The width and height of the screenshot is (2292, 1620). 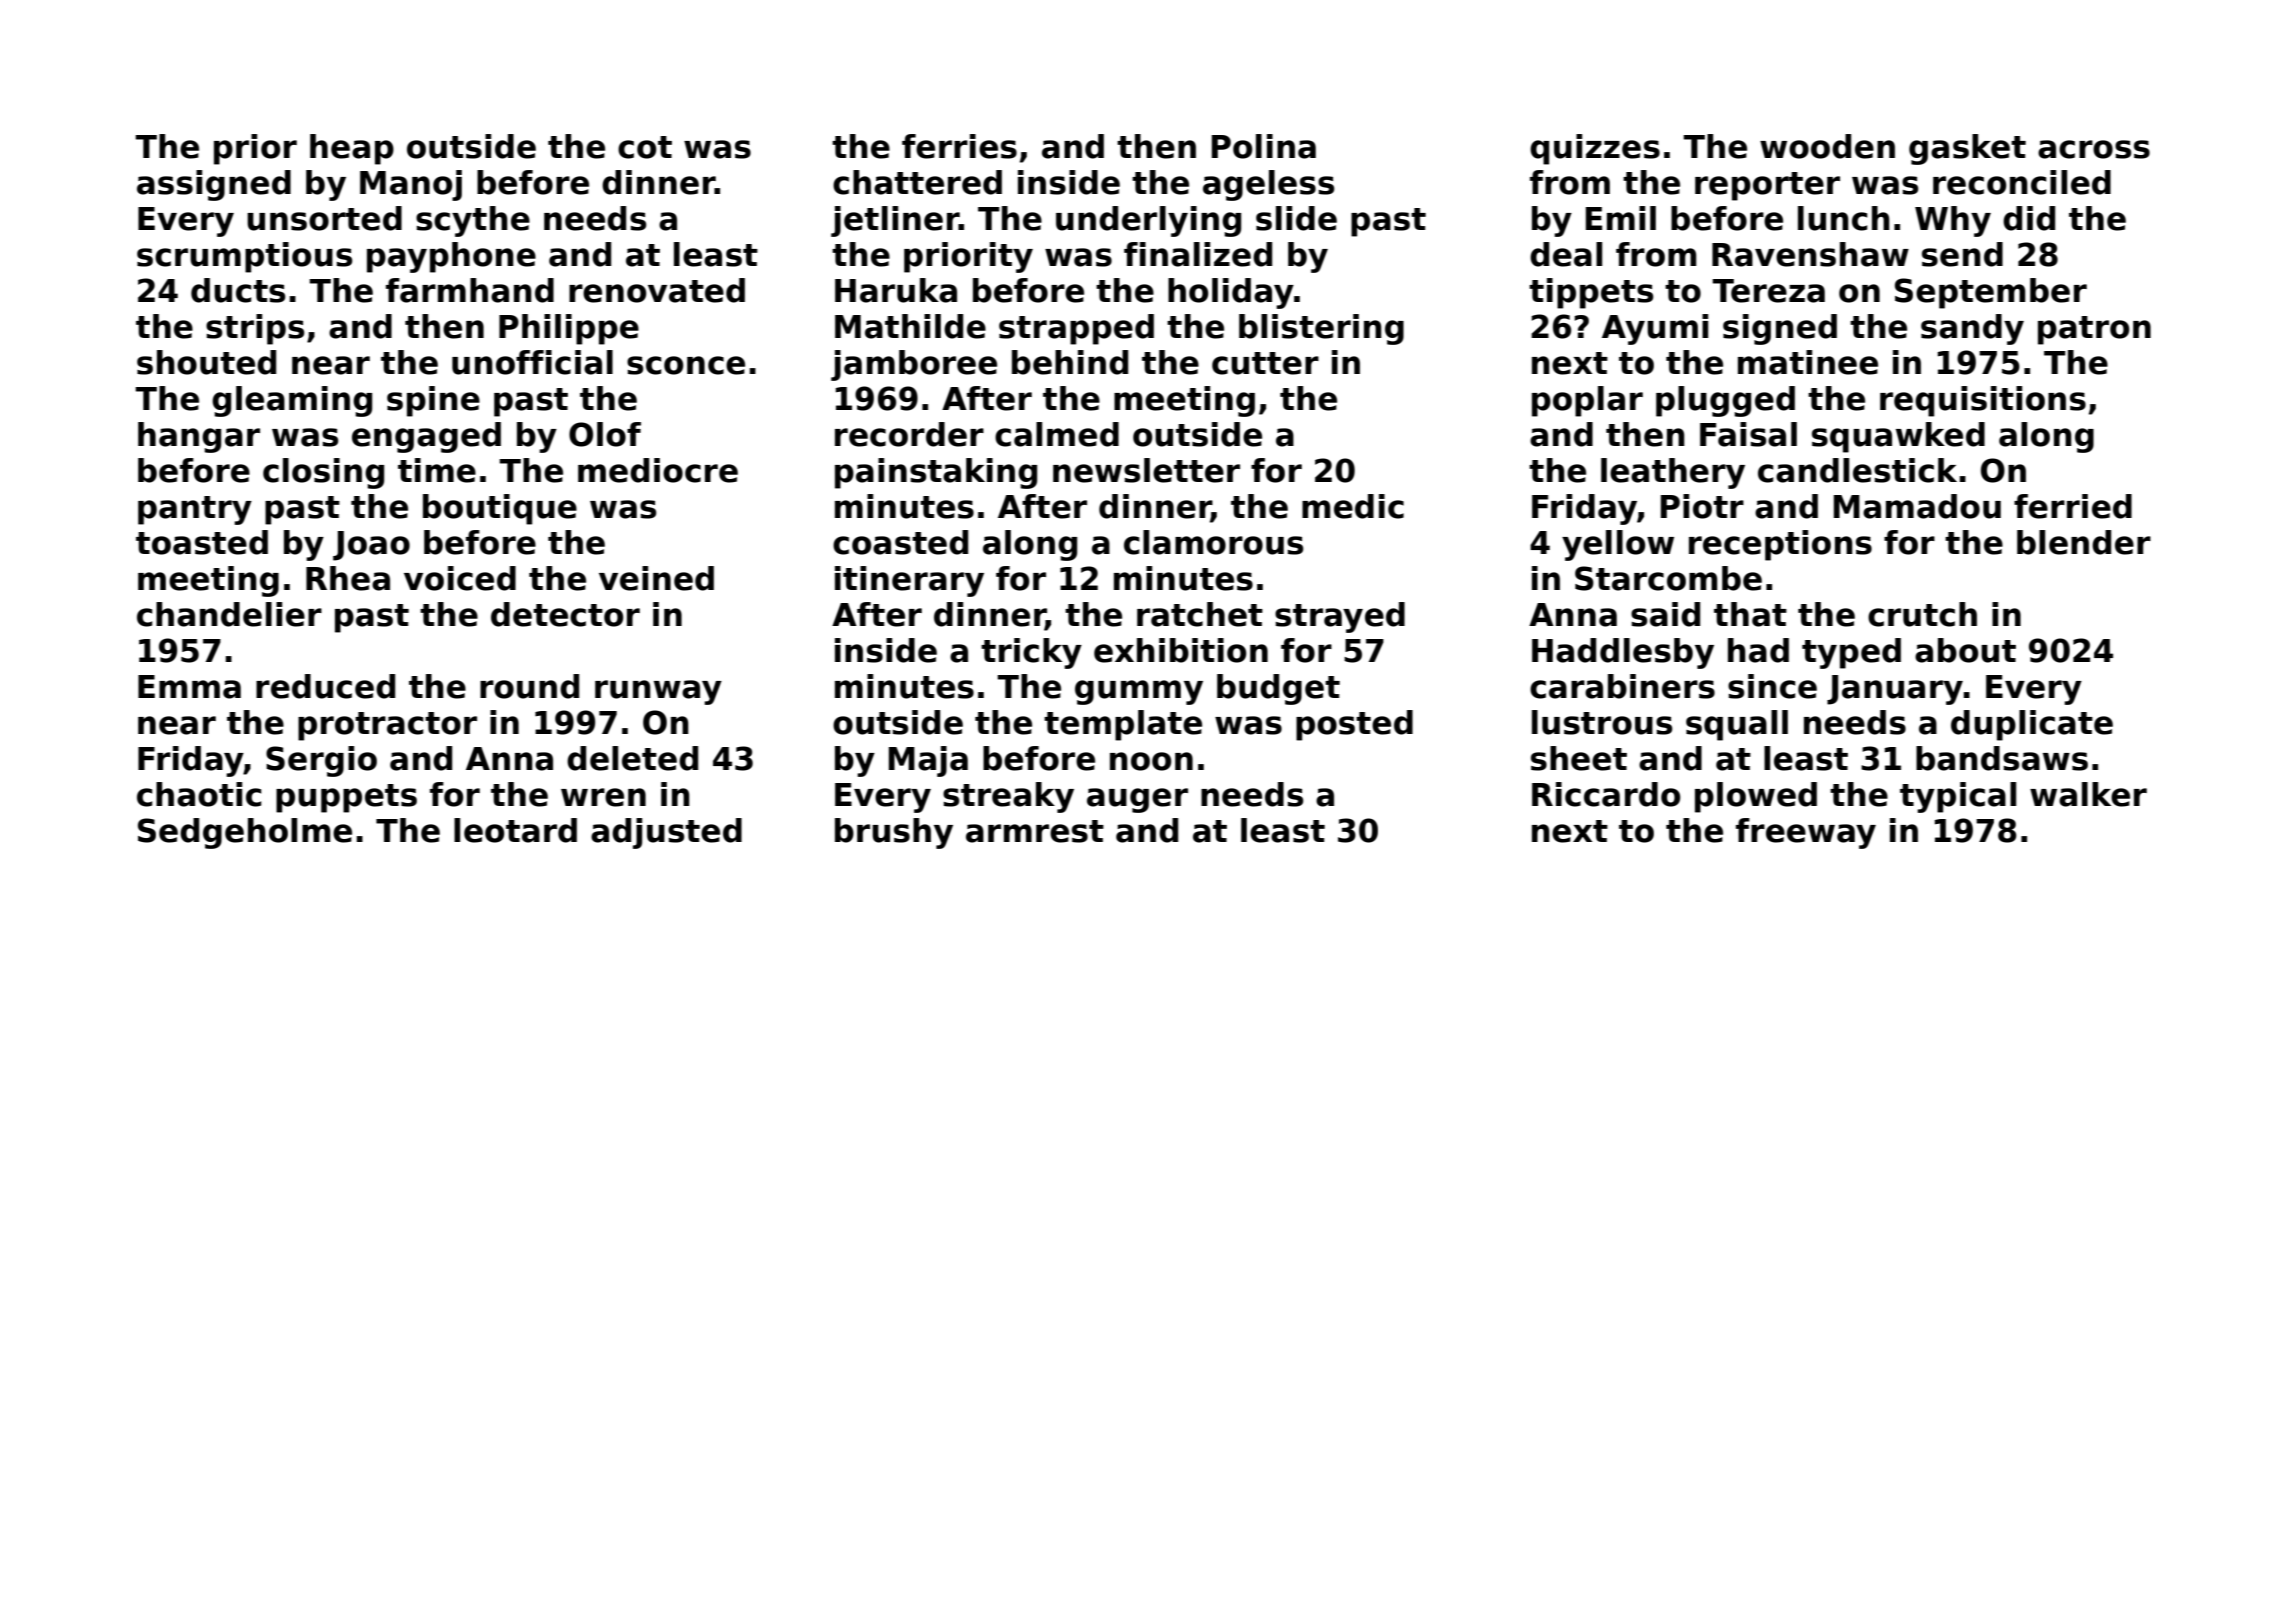 I want to click on Polina, so click(x=1264, y=146).
